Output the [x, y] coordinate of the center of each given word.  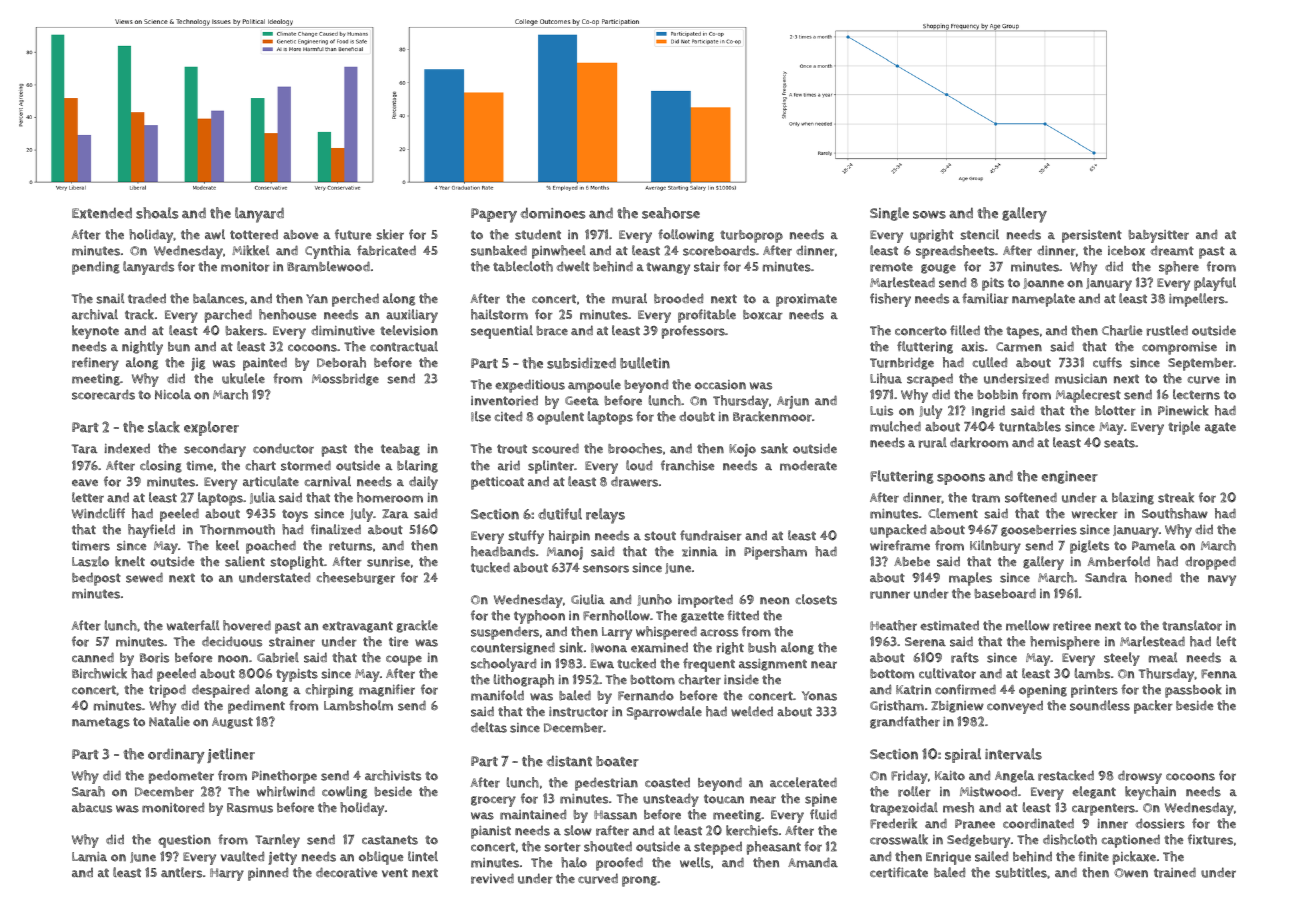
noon [233, 659]
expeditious [530, 386]
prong [639, 881]
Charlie [1122, 330]
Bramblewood [328, 266]
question [184, 841]
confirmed [965, 689]
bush [762, 647]
